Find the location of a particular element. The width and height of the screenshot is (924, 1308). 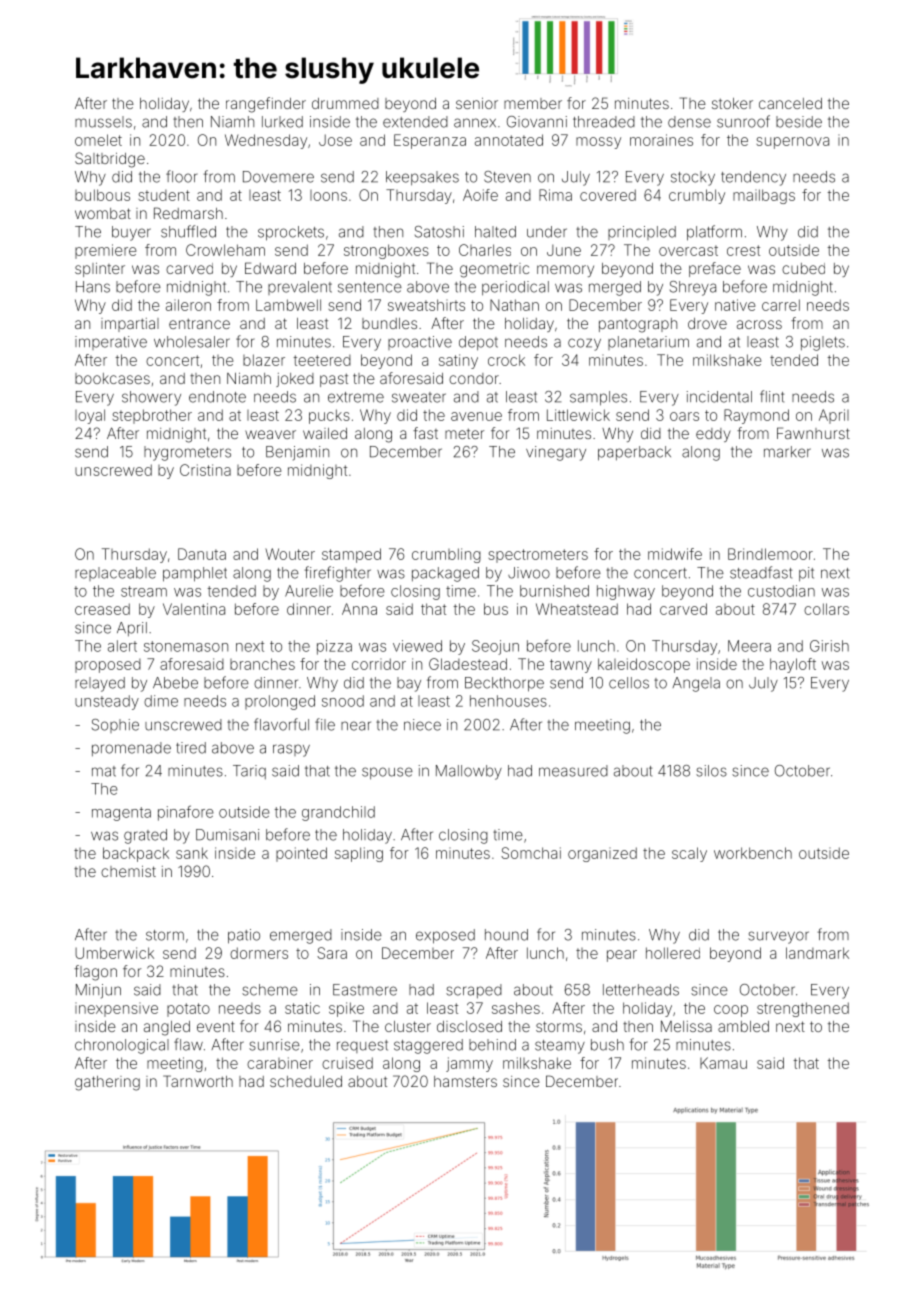

Tarnworth is located at coordinates (198, 1081).
